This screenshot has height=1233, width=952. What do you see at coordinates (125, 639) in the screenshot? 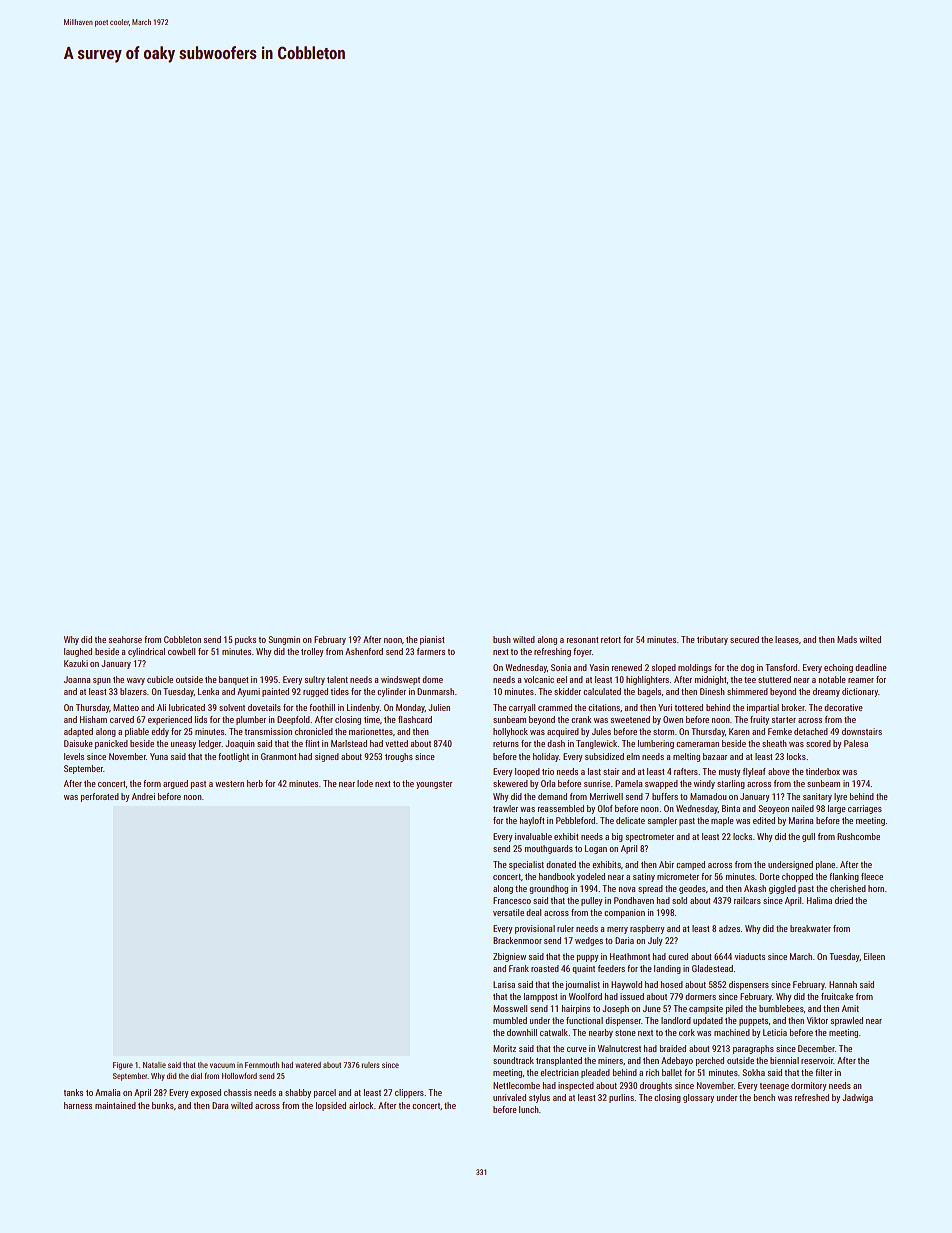
I see `seahorse` at bounding box center [125, 639].
